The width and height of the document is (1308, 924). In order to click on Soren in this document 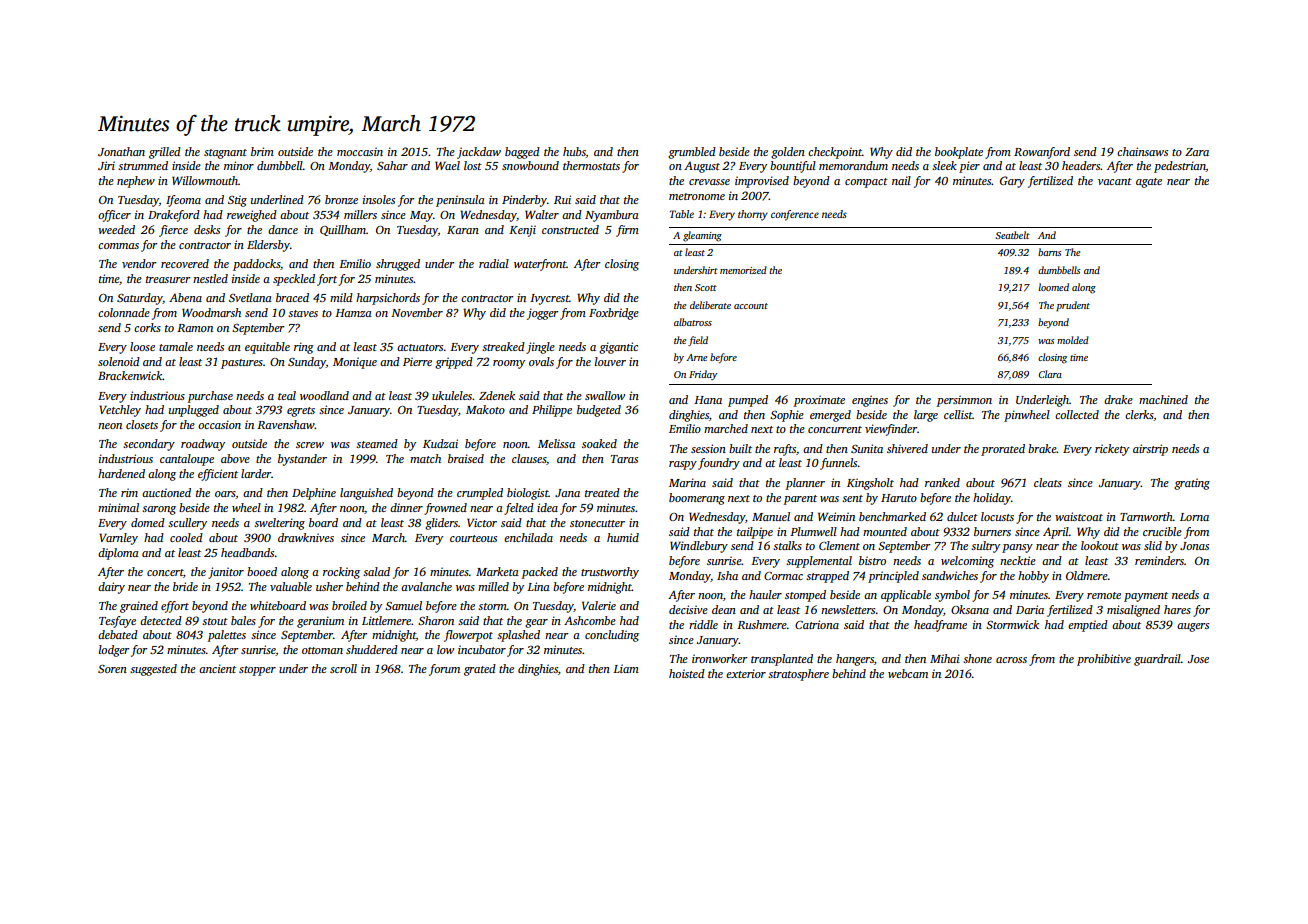, I will do `click(112, 669)`.
